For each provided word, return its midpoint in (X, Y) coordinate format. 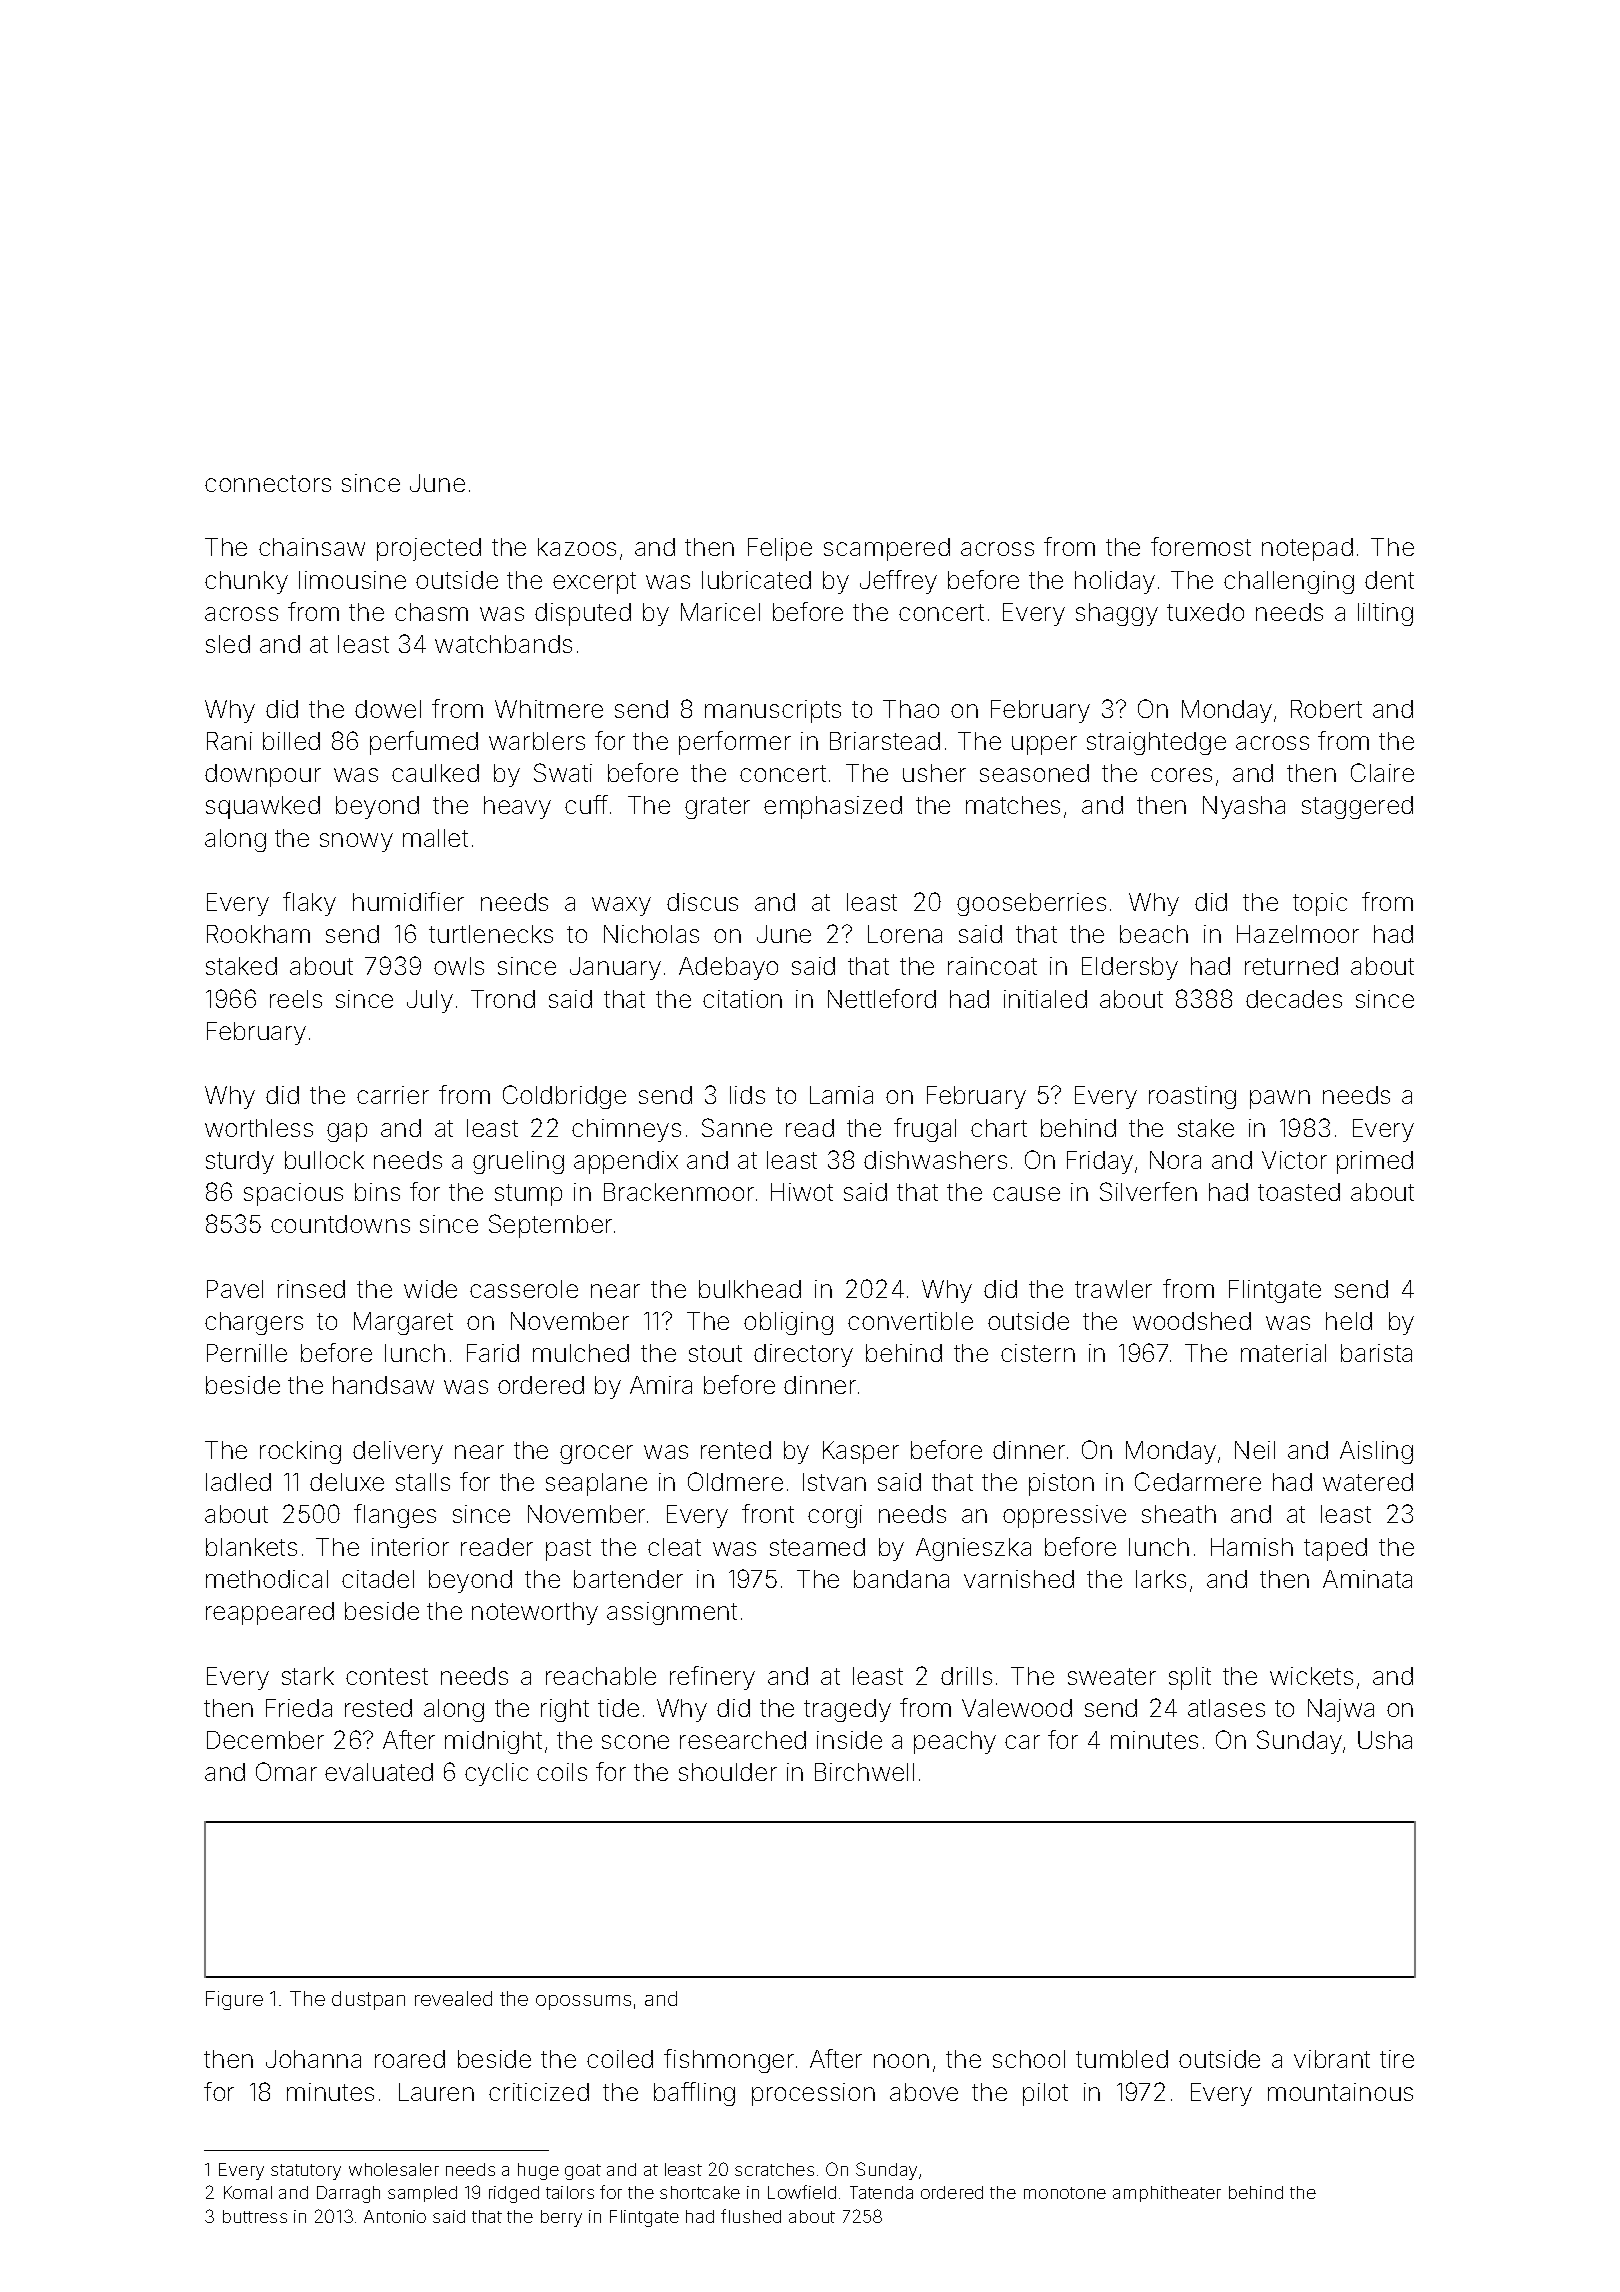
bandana (901, 1579)
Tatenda (881, 2192)
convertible (910, 1321)
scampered (887, 549)
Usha (1385, 1740)
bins (377, 1192)
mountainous (1340, 2092)
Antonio (395, 2216)
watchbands (503, 644)
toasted (1299, 1192)
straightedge (1156, 743)
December (265, 1740)
